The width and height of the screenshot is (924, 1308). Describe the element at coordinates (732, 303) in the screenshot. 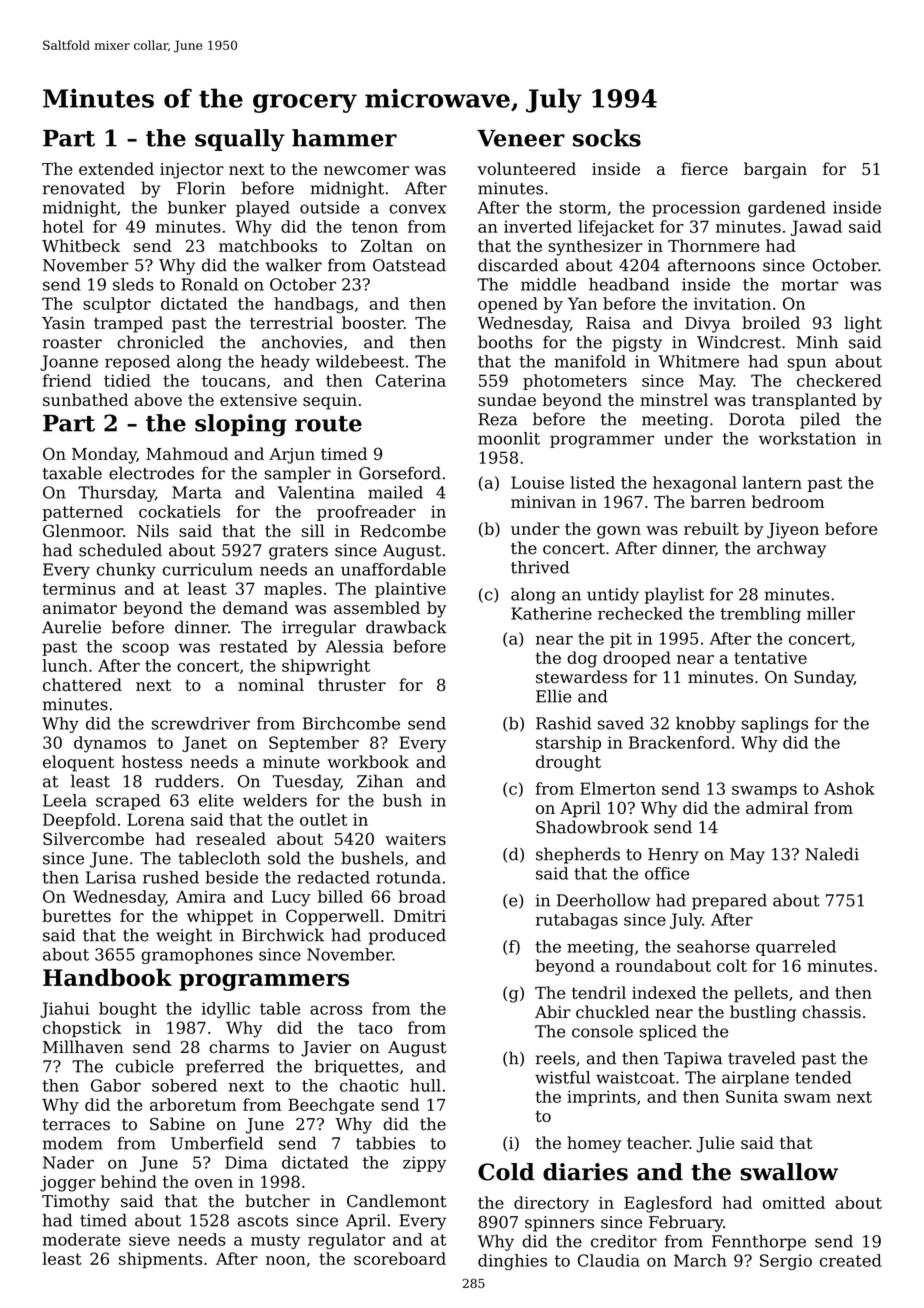

I see `invitation` at that location.
